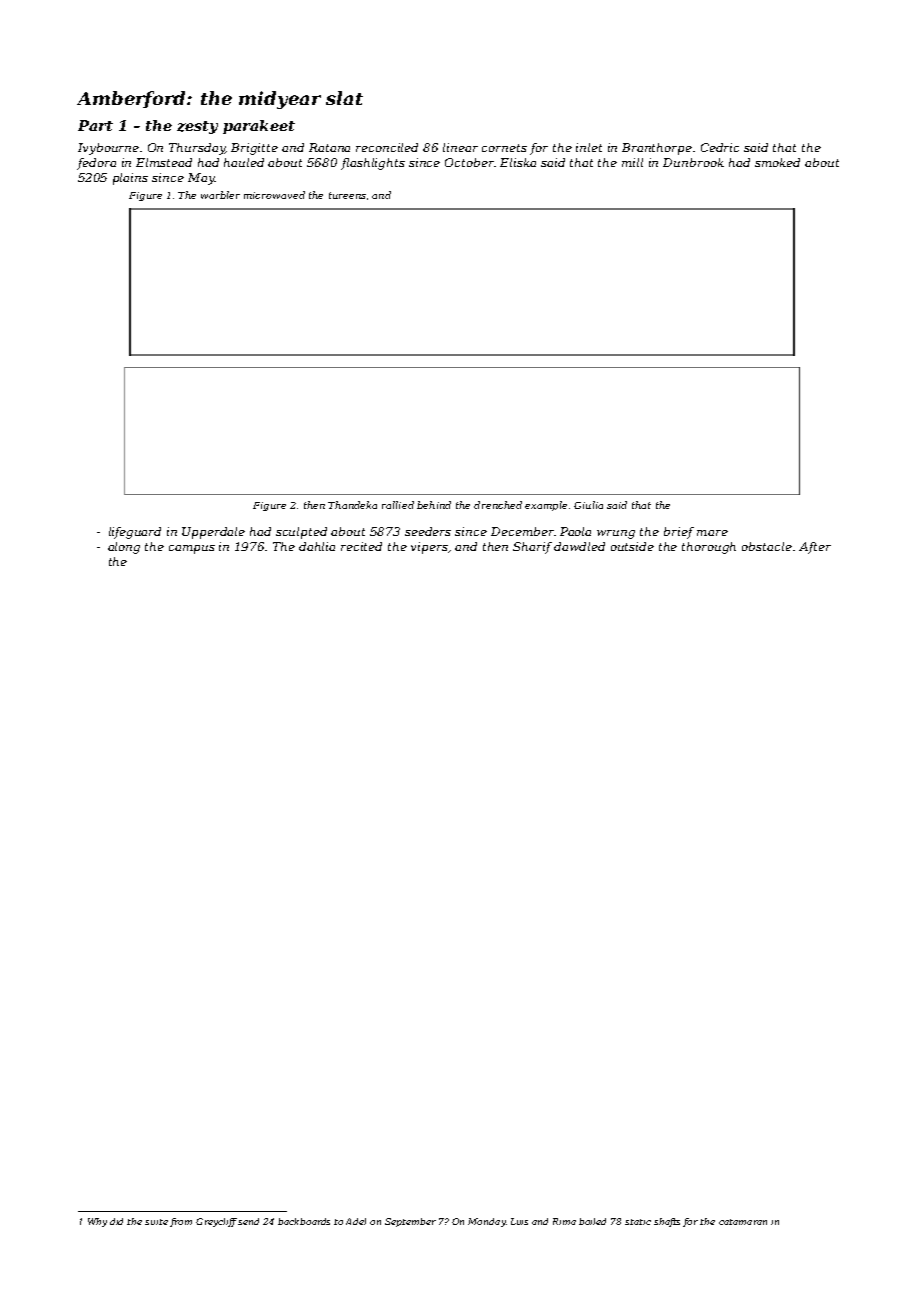 The image size is (924, 1308). I want to click on campus, so click(192, 549).
